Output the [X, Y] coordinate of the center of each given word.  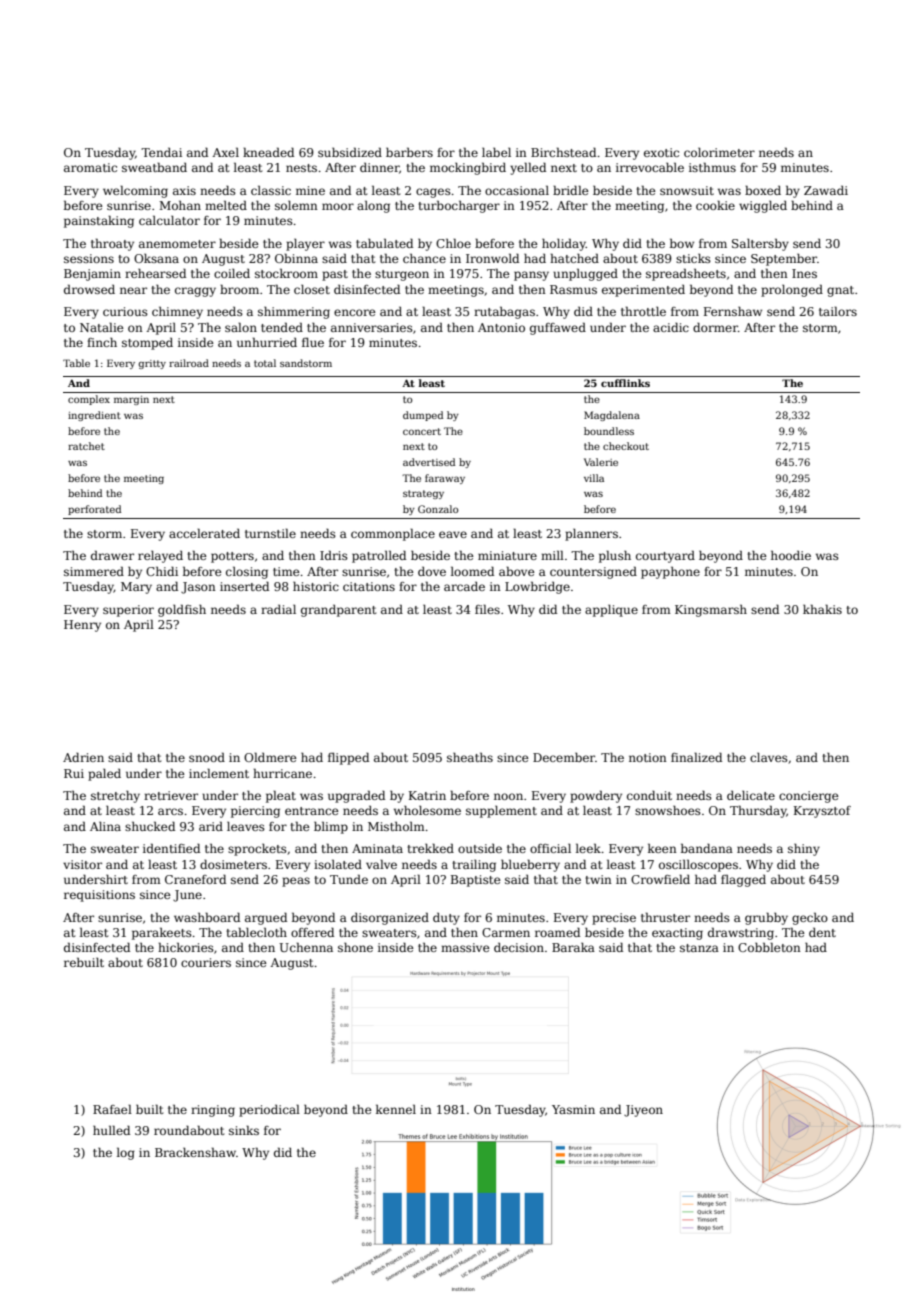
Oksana [156, 258]
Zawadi [826, 190]
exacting [677, 934]
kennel [396, 1109]
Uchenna [306, 947]
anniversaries [372, 327]
